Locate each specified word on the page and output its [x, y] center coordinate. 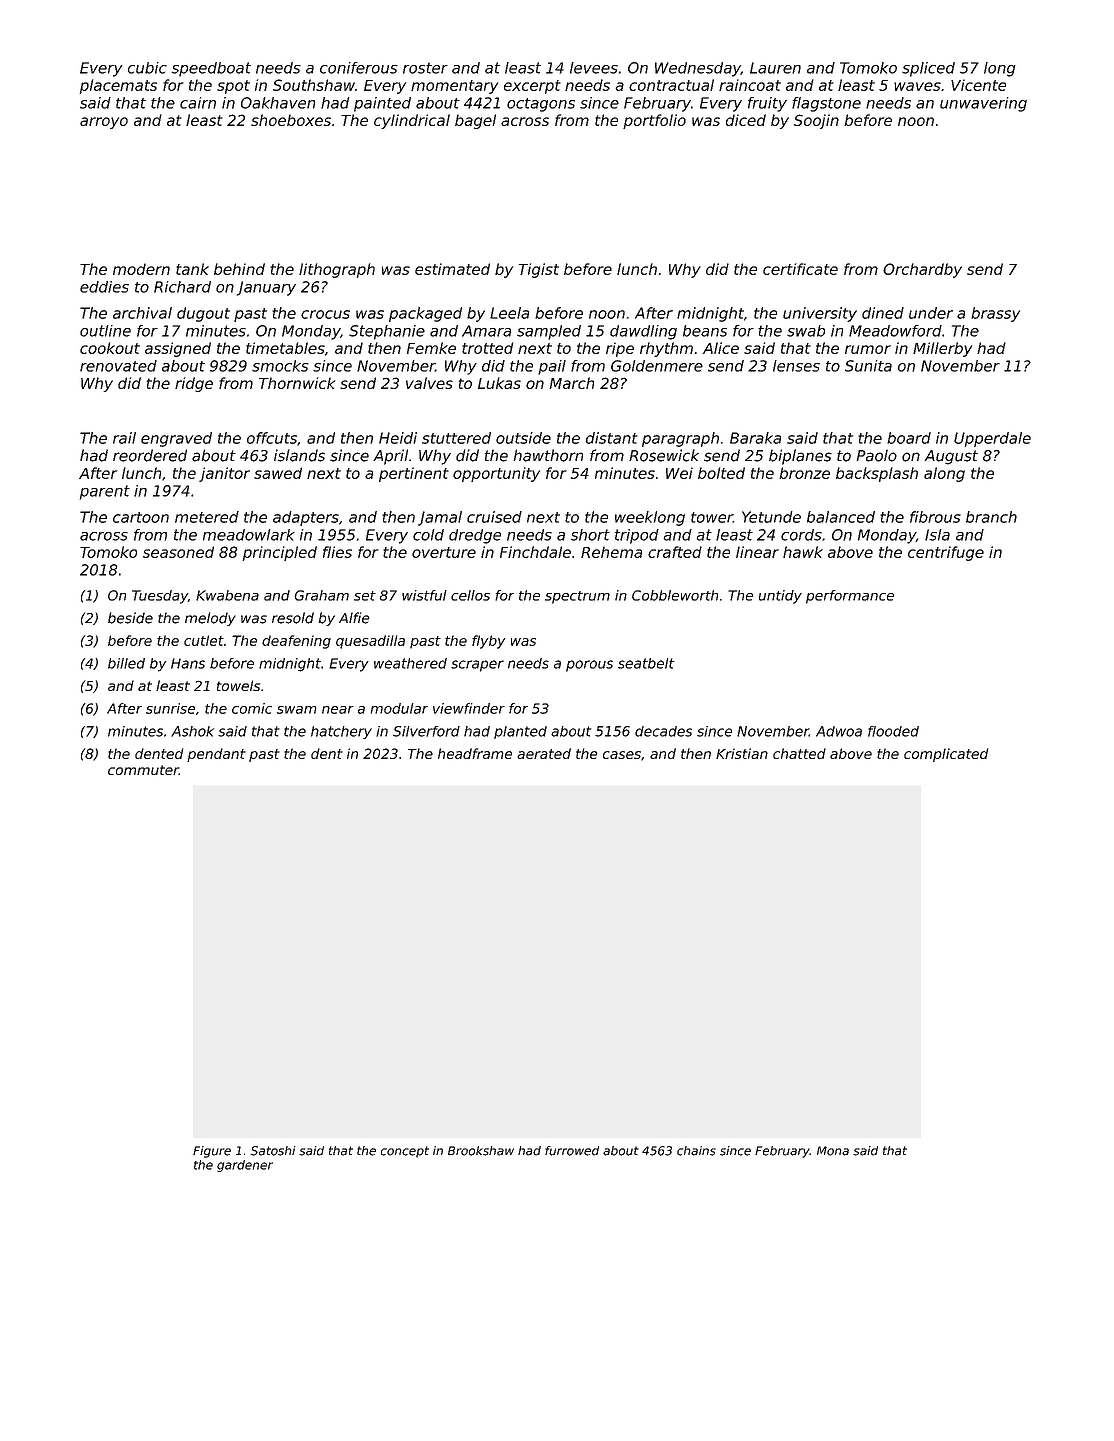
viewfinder [469, 708]
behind [239, 269]
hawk [803, 552]
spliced [928, 69]
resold [293, 618]
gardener [245, 1166]
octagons [541, 105]
